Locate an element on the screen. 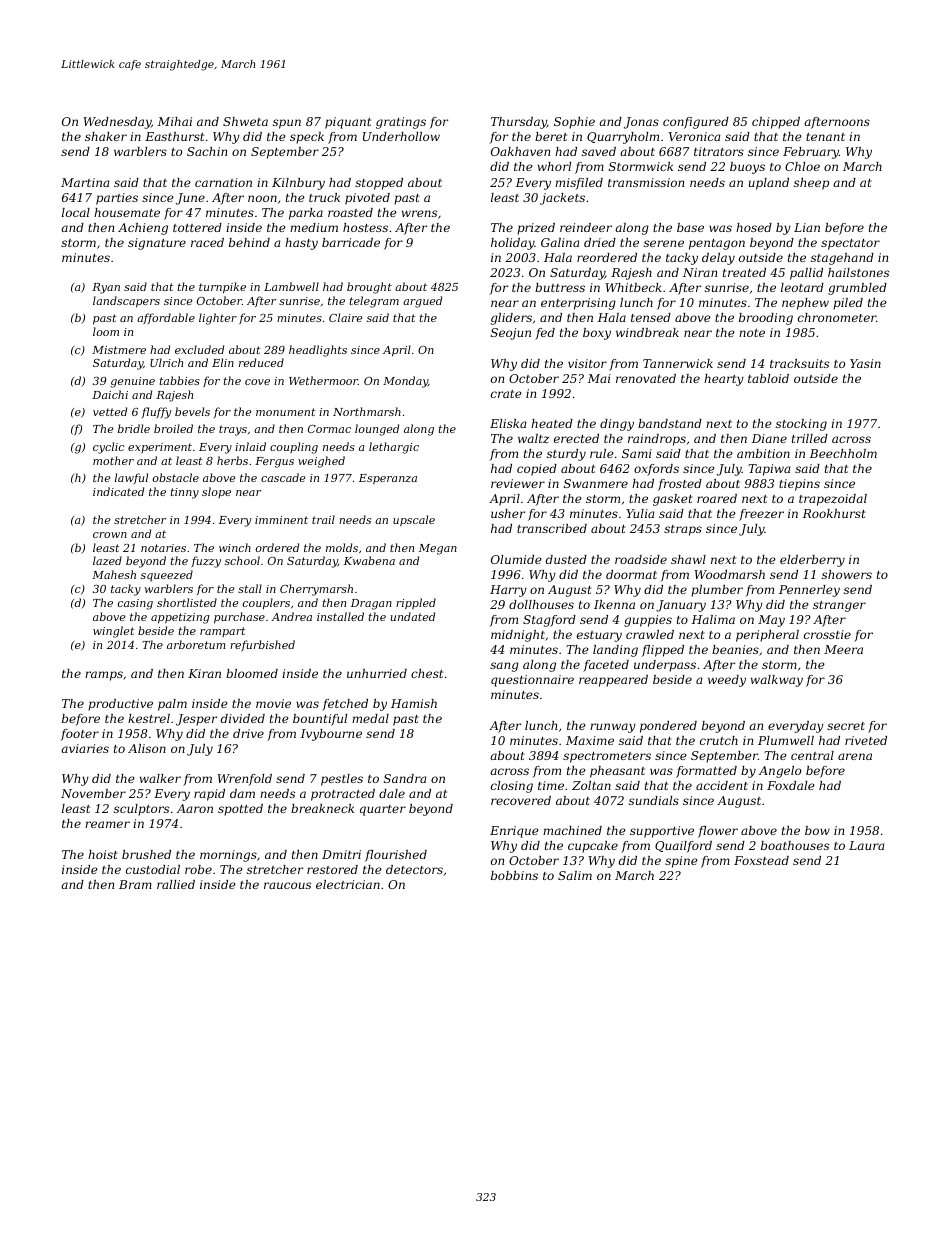 This screenshot has height=1233, width=952. hoist is located at coordinates (103, 854).
